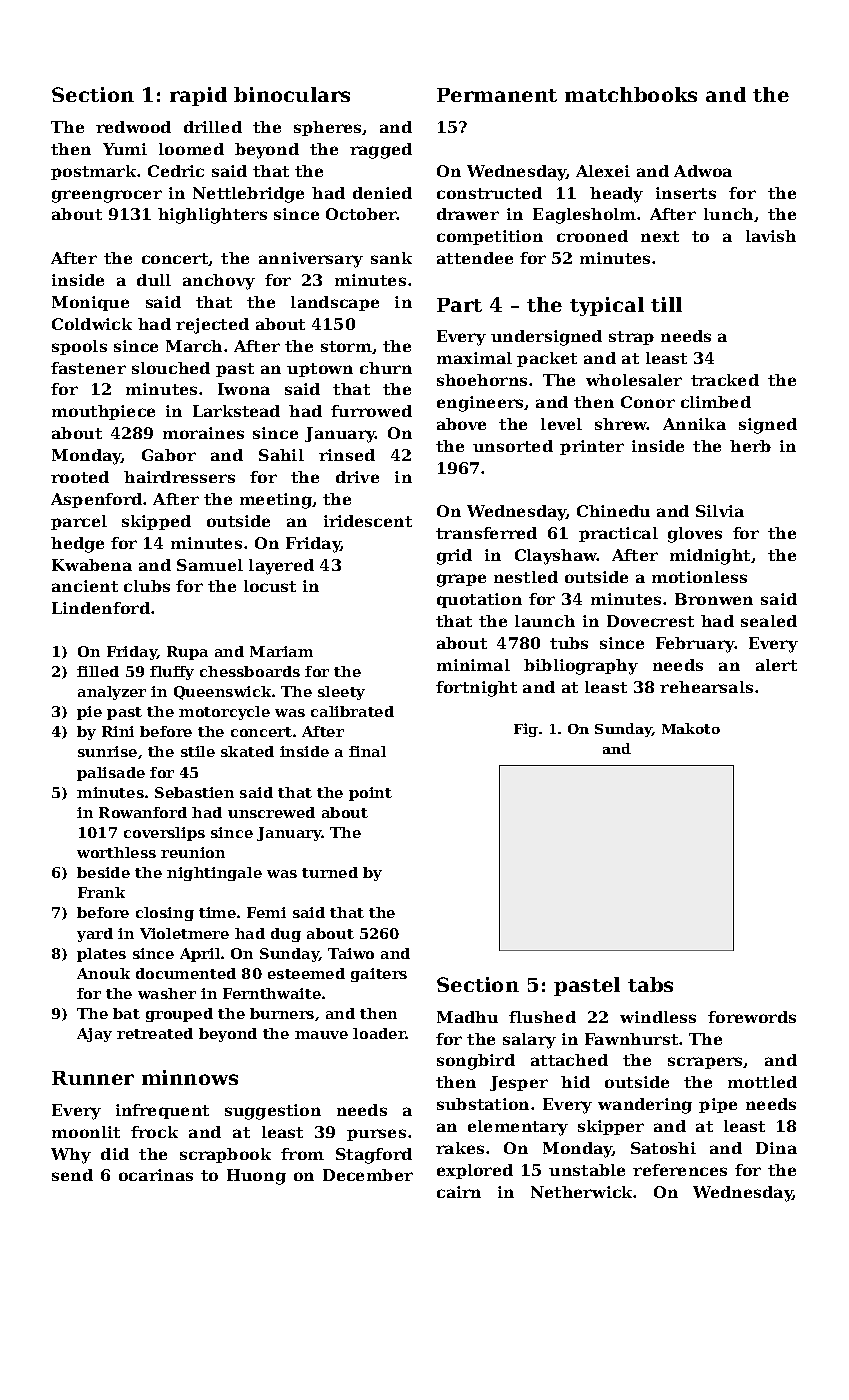 This page has height=1400, width=849. What do you see at coordinates (92, 565) in the page?
I see `Kwabena` at bounding box center [92, 565].
